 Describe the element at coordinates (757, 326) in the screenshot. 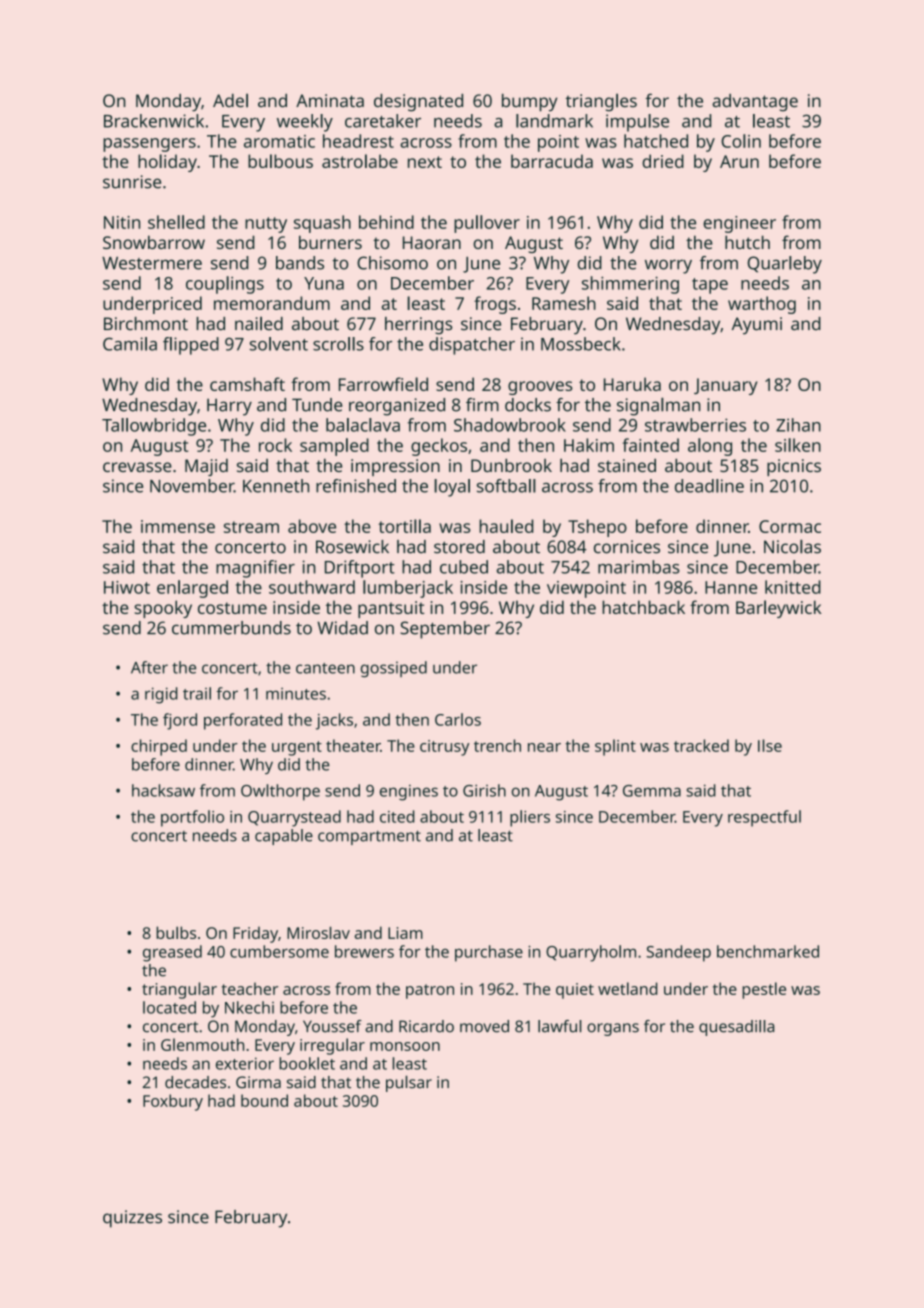

I see `Ayumi` at that location.
